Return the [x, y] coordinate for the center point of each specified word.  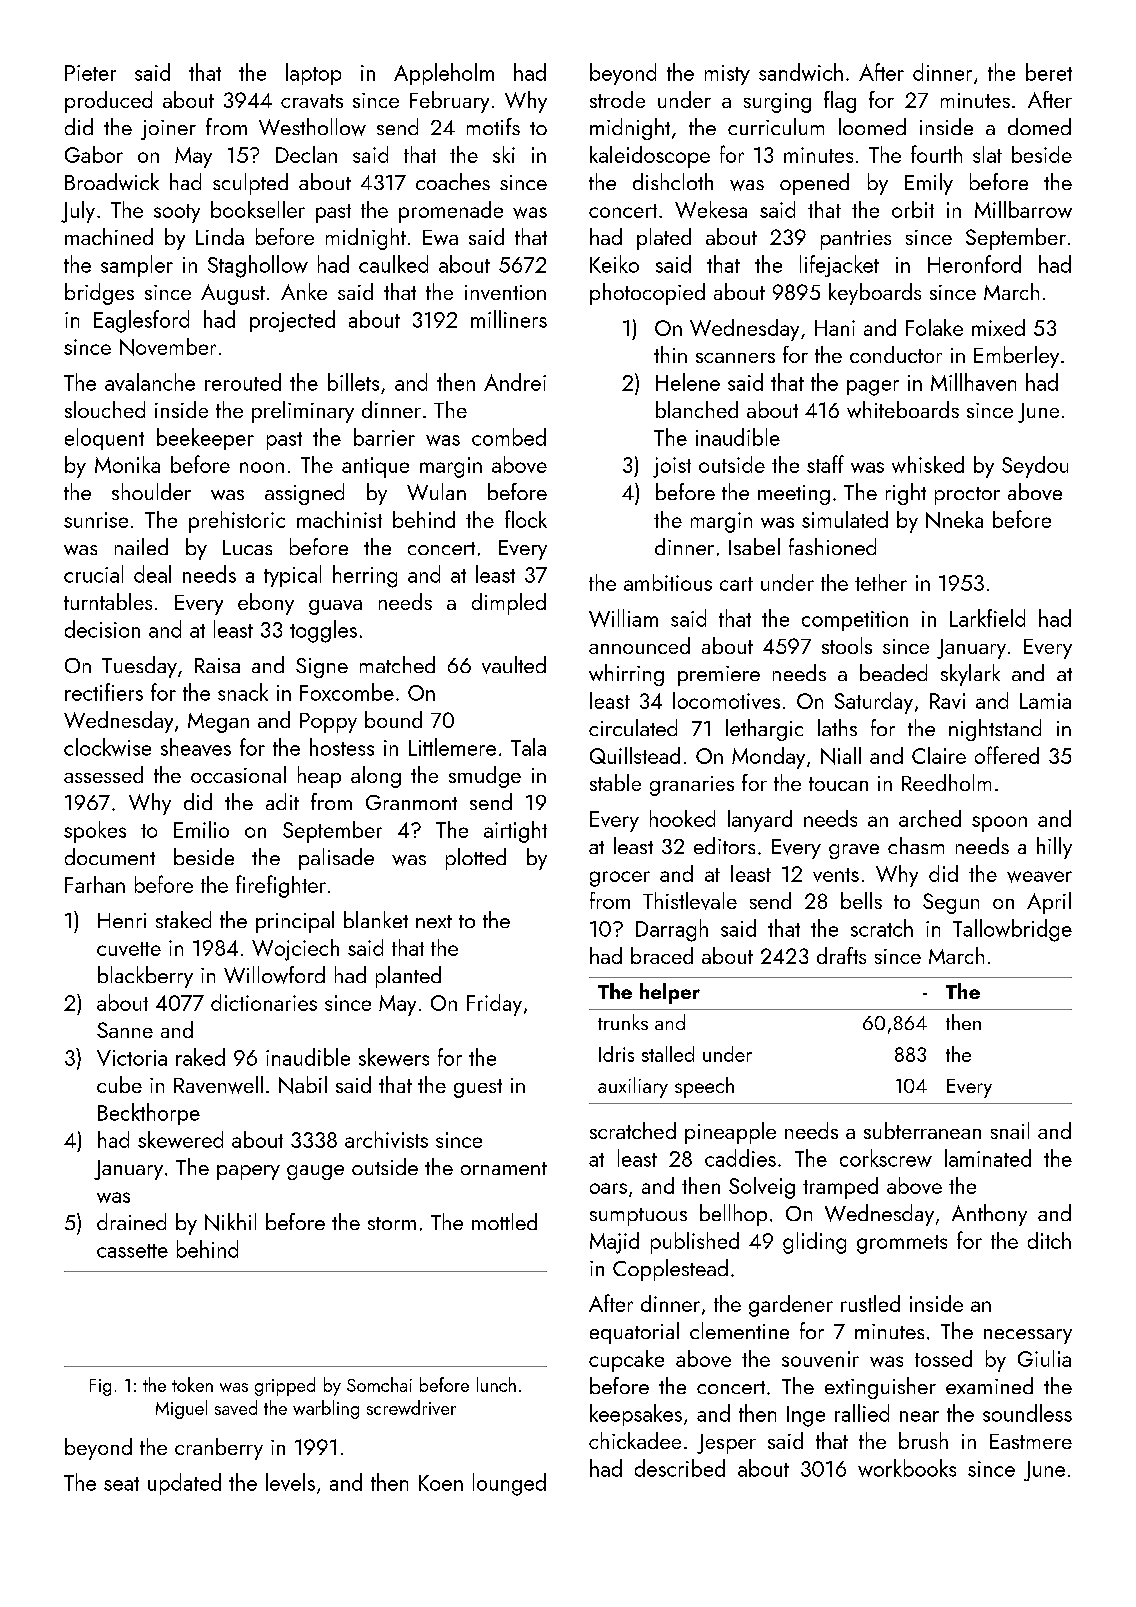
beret [1049, 72]
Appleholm [444, 74]
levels [290, 1482]
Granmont [411, 802]
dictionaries [264, 1002]
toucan [838, 784]
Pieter [90, 73]
